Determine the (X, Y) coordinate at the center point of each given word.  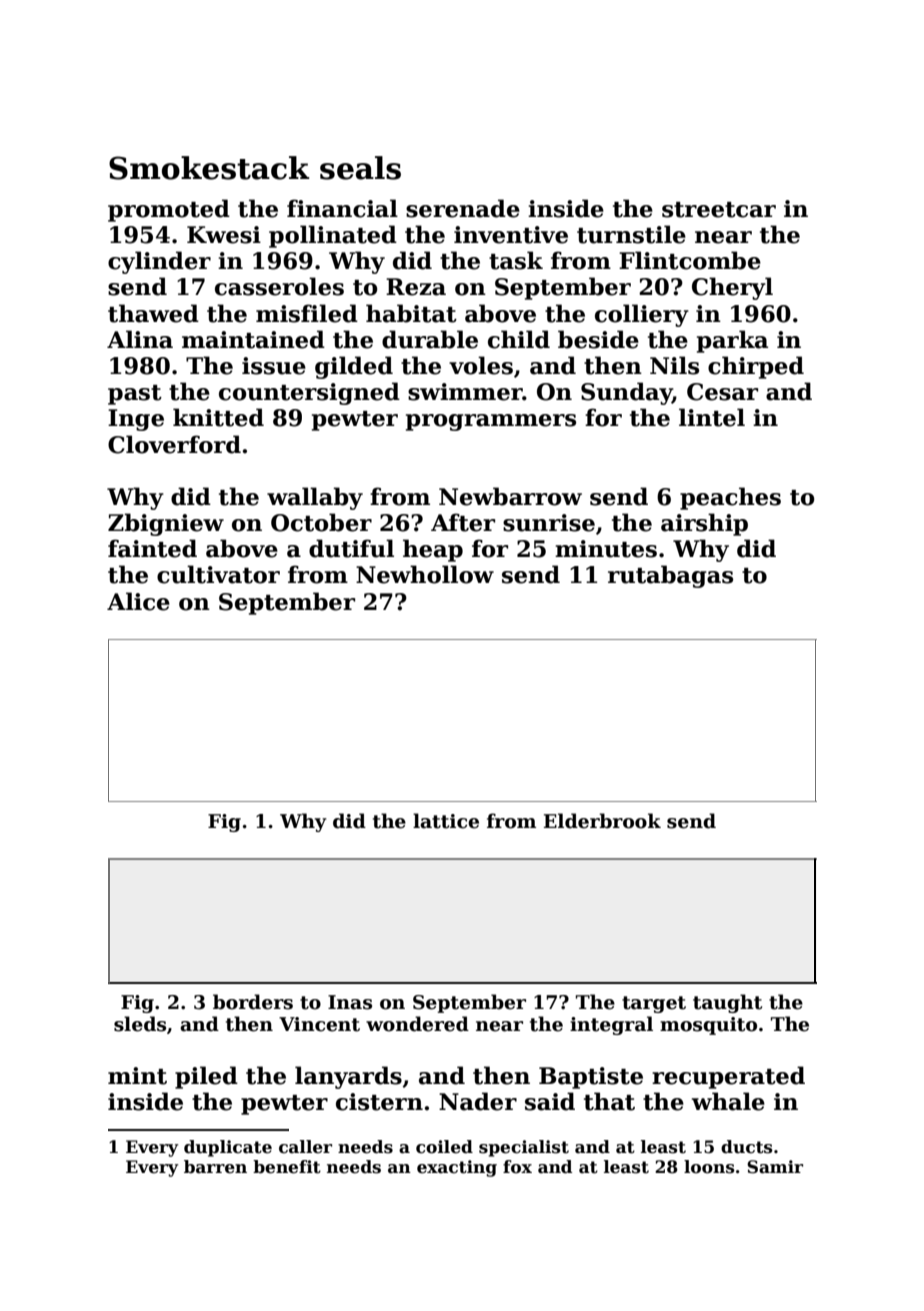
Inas (350, 1002)
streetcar (719, 210)
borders (253, 1002)
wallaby (315, 498)
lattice (446, 821)
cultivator (218, 574)
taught (727, 1003)
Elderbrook (602, 821)
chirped (756, 367)
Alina (140, 339)
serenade (463, 208)
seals (360, 168)
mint (137, 1076)
